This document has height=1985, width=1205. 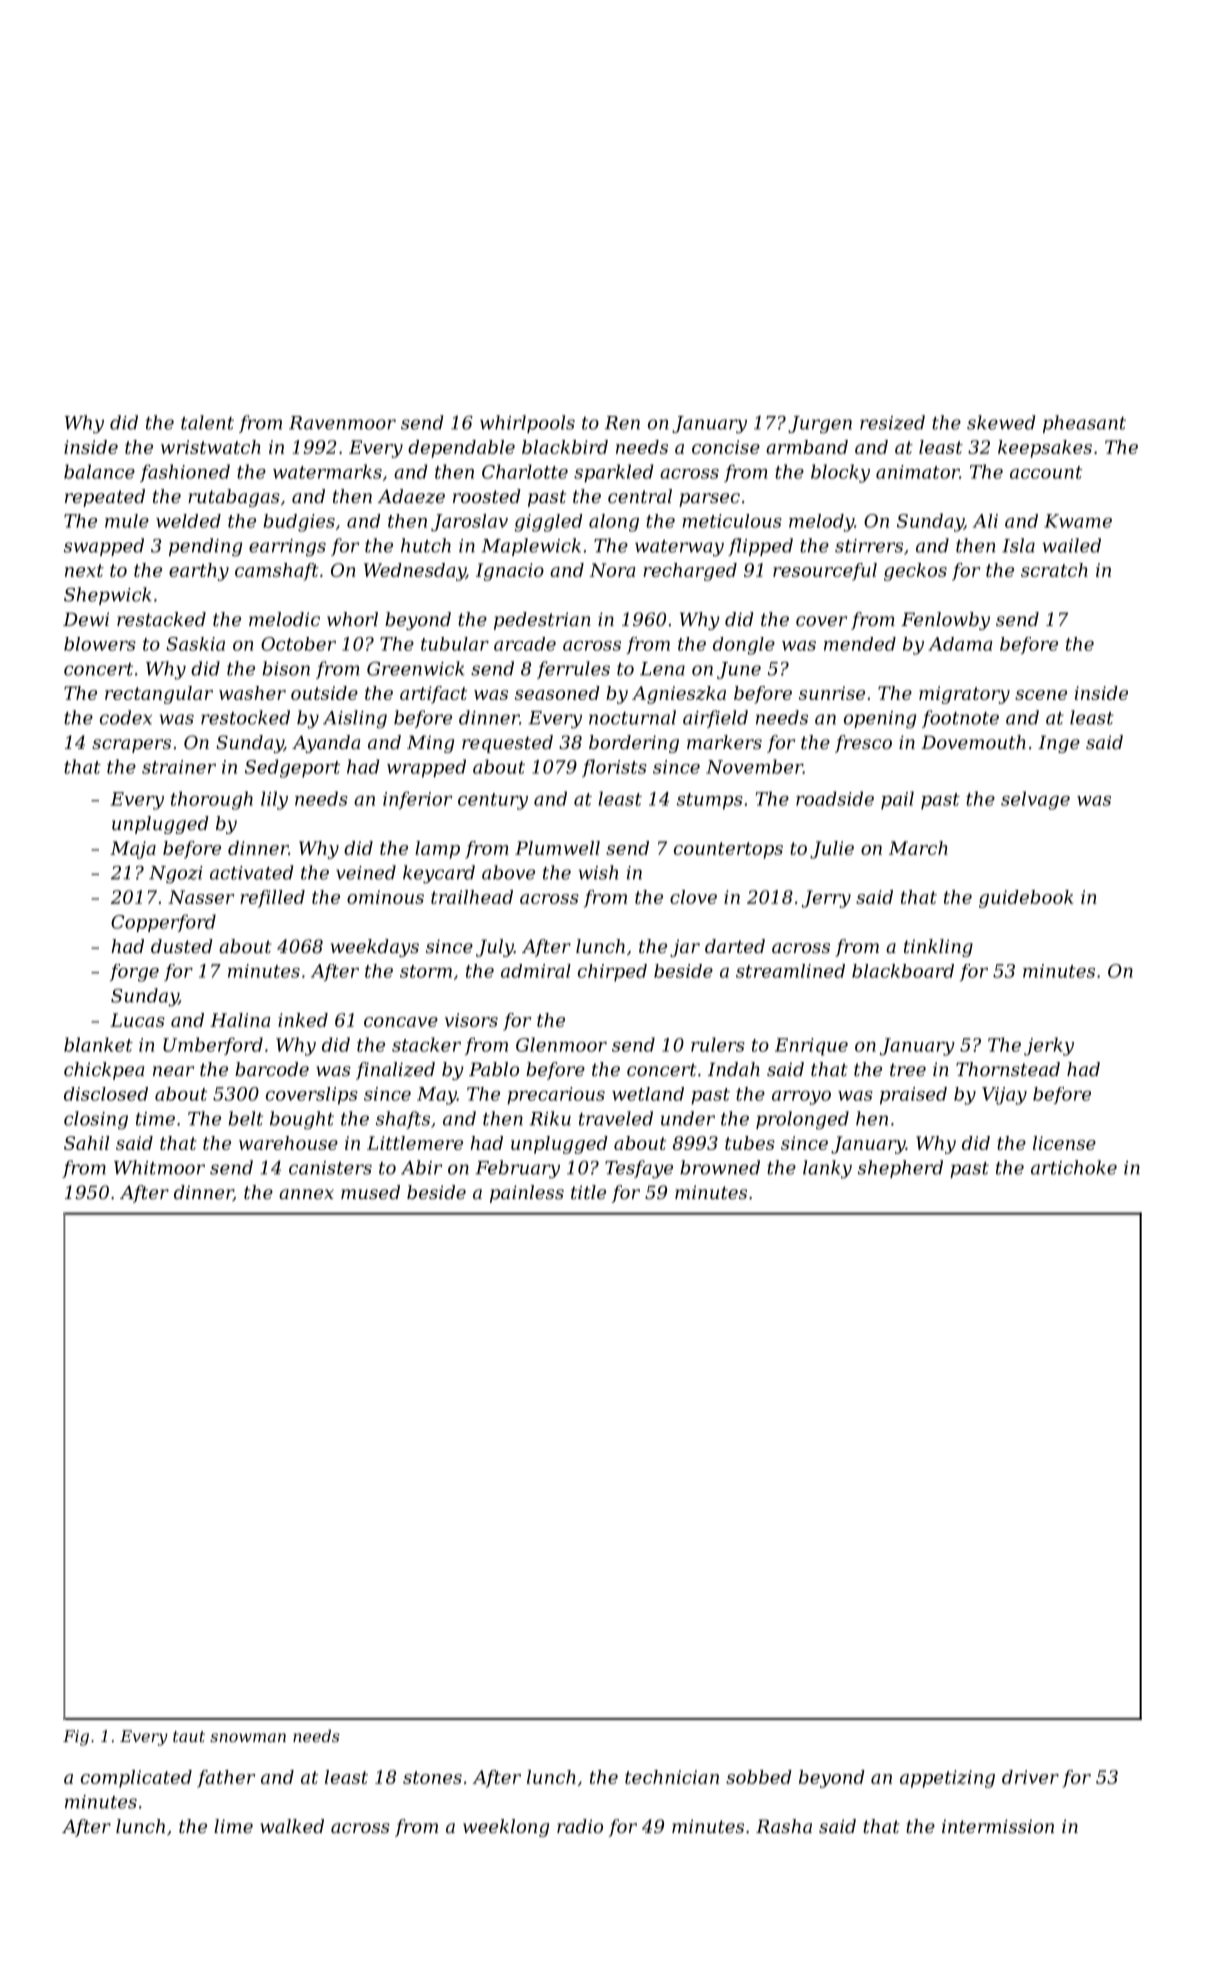 What do you see at coordinates (494, 1069) in the document?
I see `Pablo` at bounding box center [494, 1069].
